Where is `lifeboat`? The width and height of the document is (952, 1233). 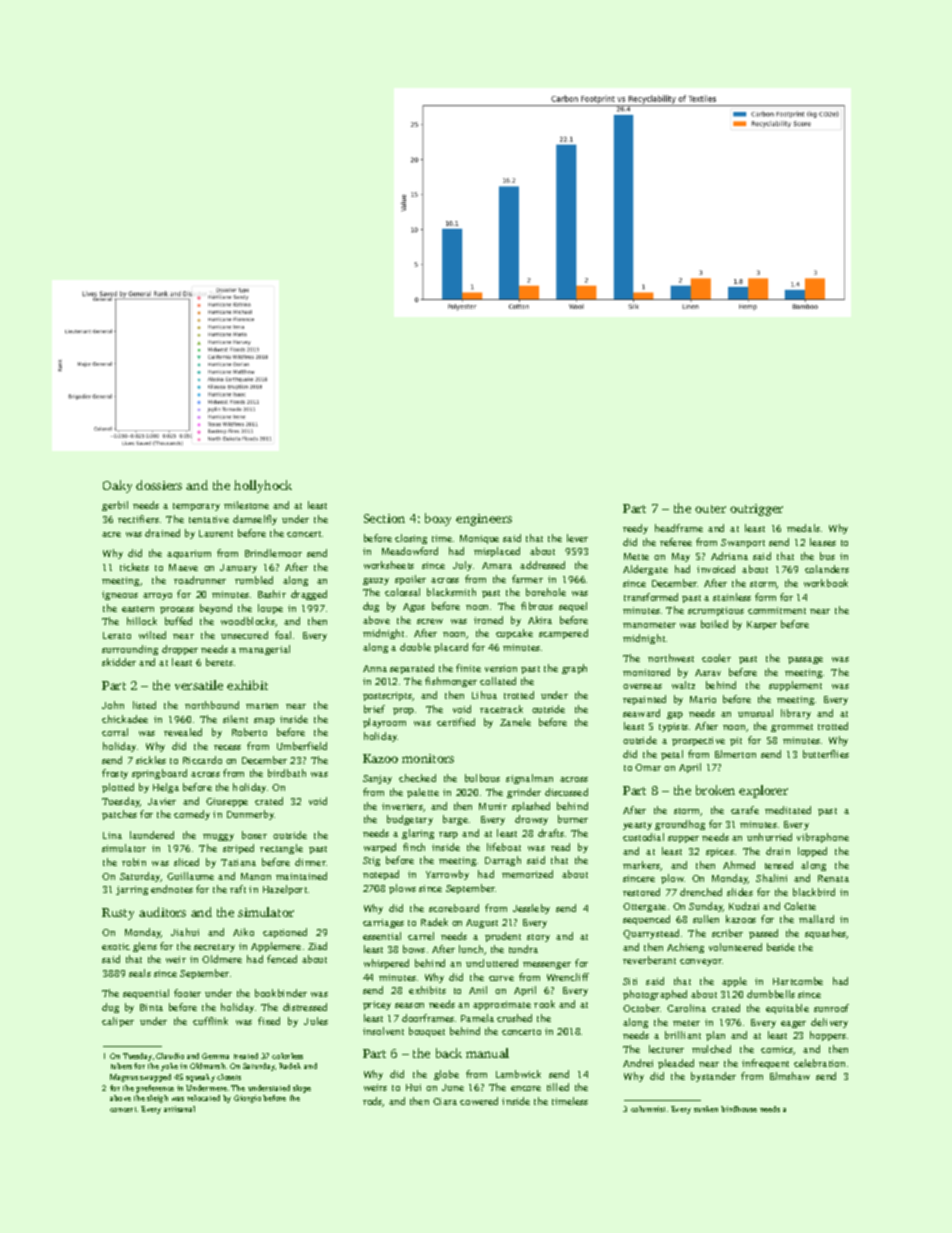 lifeboat is located at coordinates (504, 847).
